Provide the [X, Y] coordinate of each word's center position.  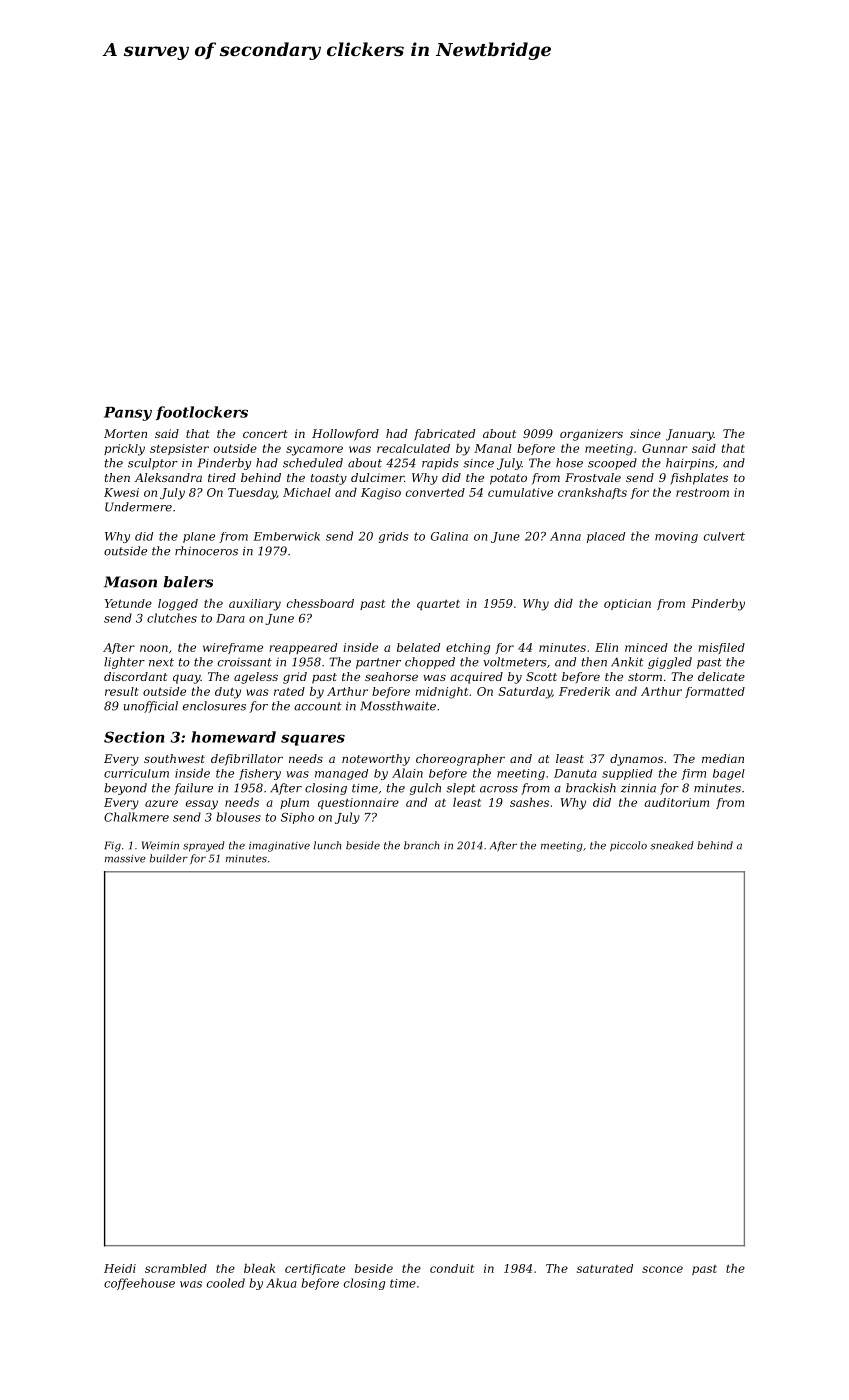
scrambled [176, 1268]
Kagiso [381, 494]
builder [169, 858]
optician [627, 604]
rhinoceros [206, 551]
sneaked [672, 845]
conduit [452, 1268]
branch [421, 845]
